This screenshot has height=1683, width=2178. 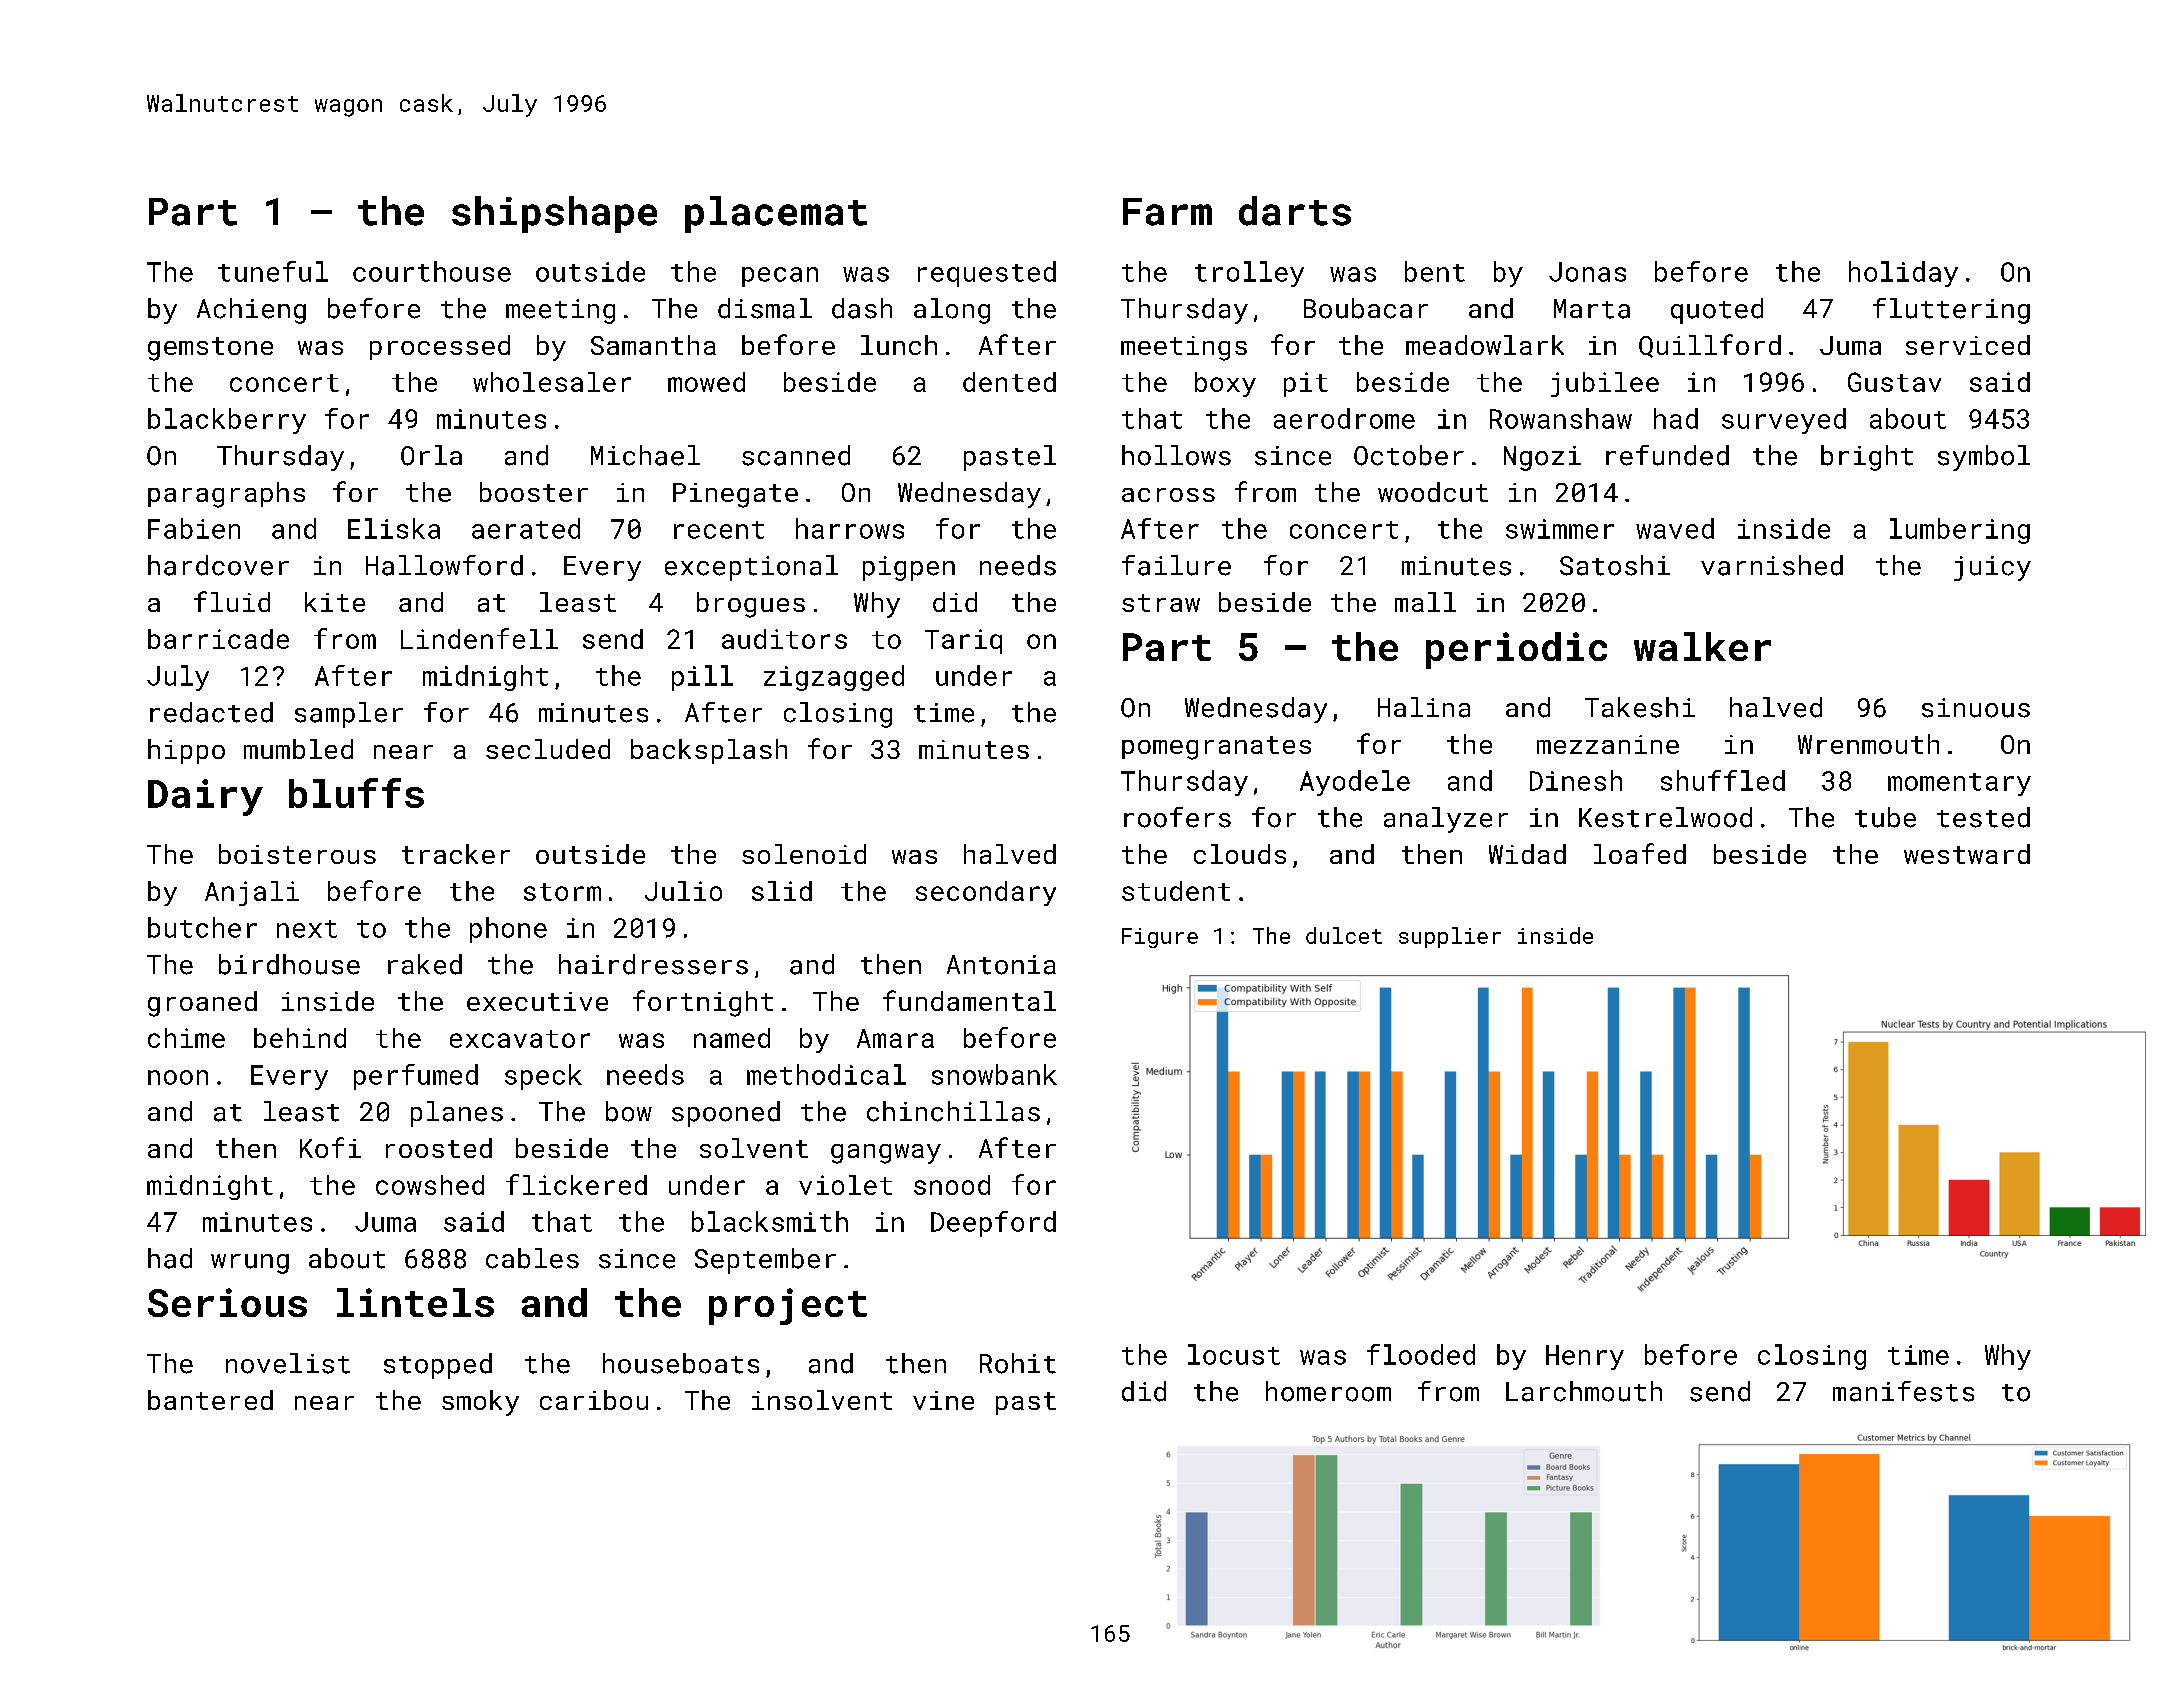 I want to click on Takeshi, so click(x=1640, y=707).
